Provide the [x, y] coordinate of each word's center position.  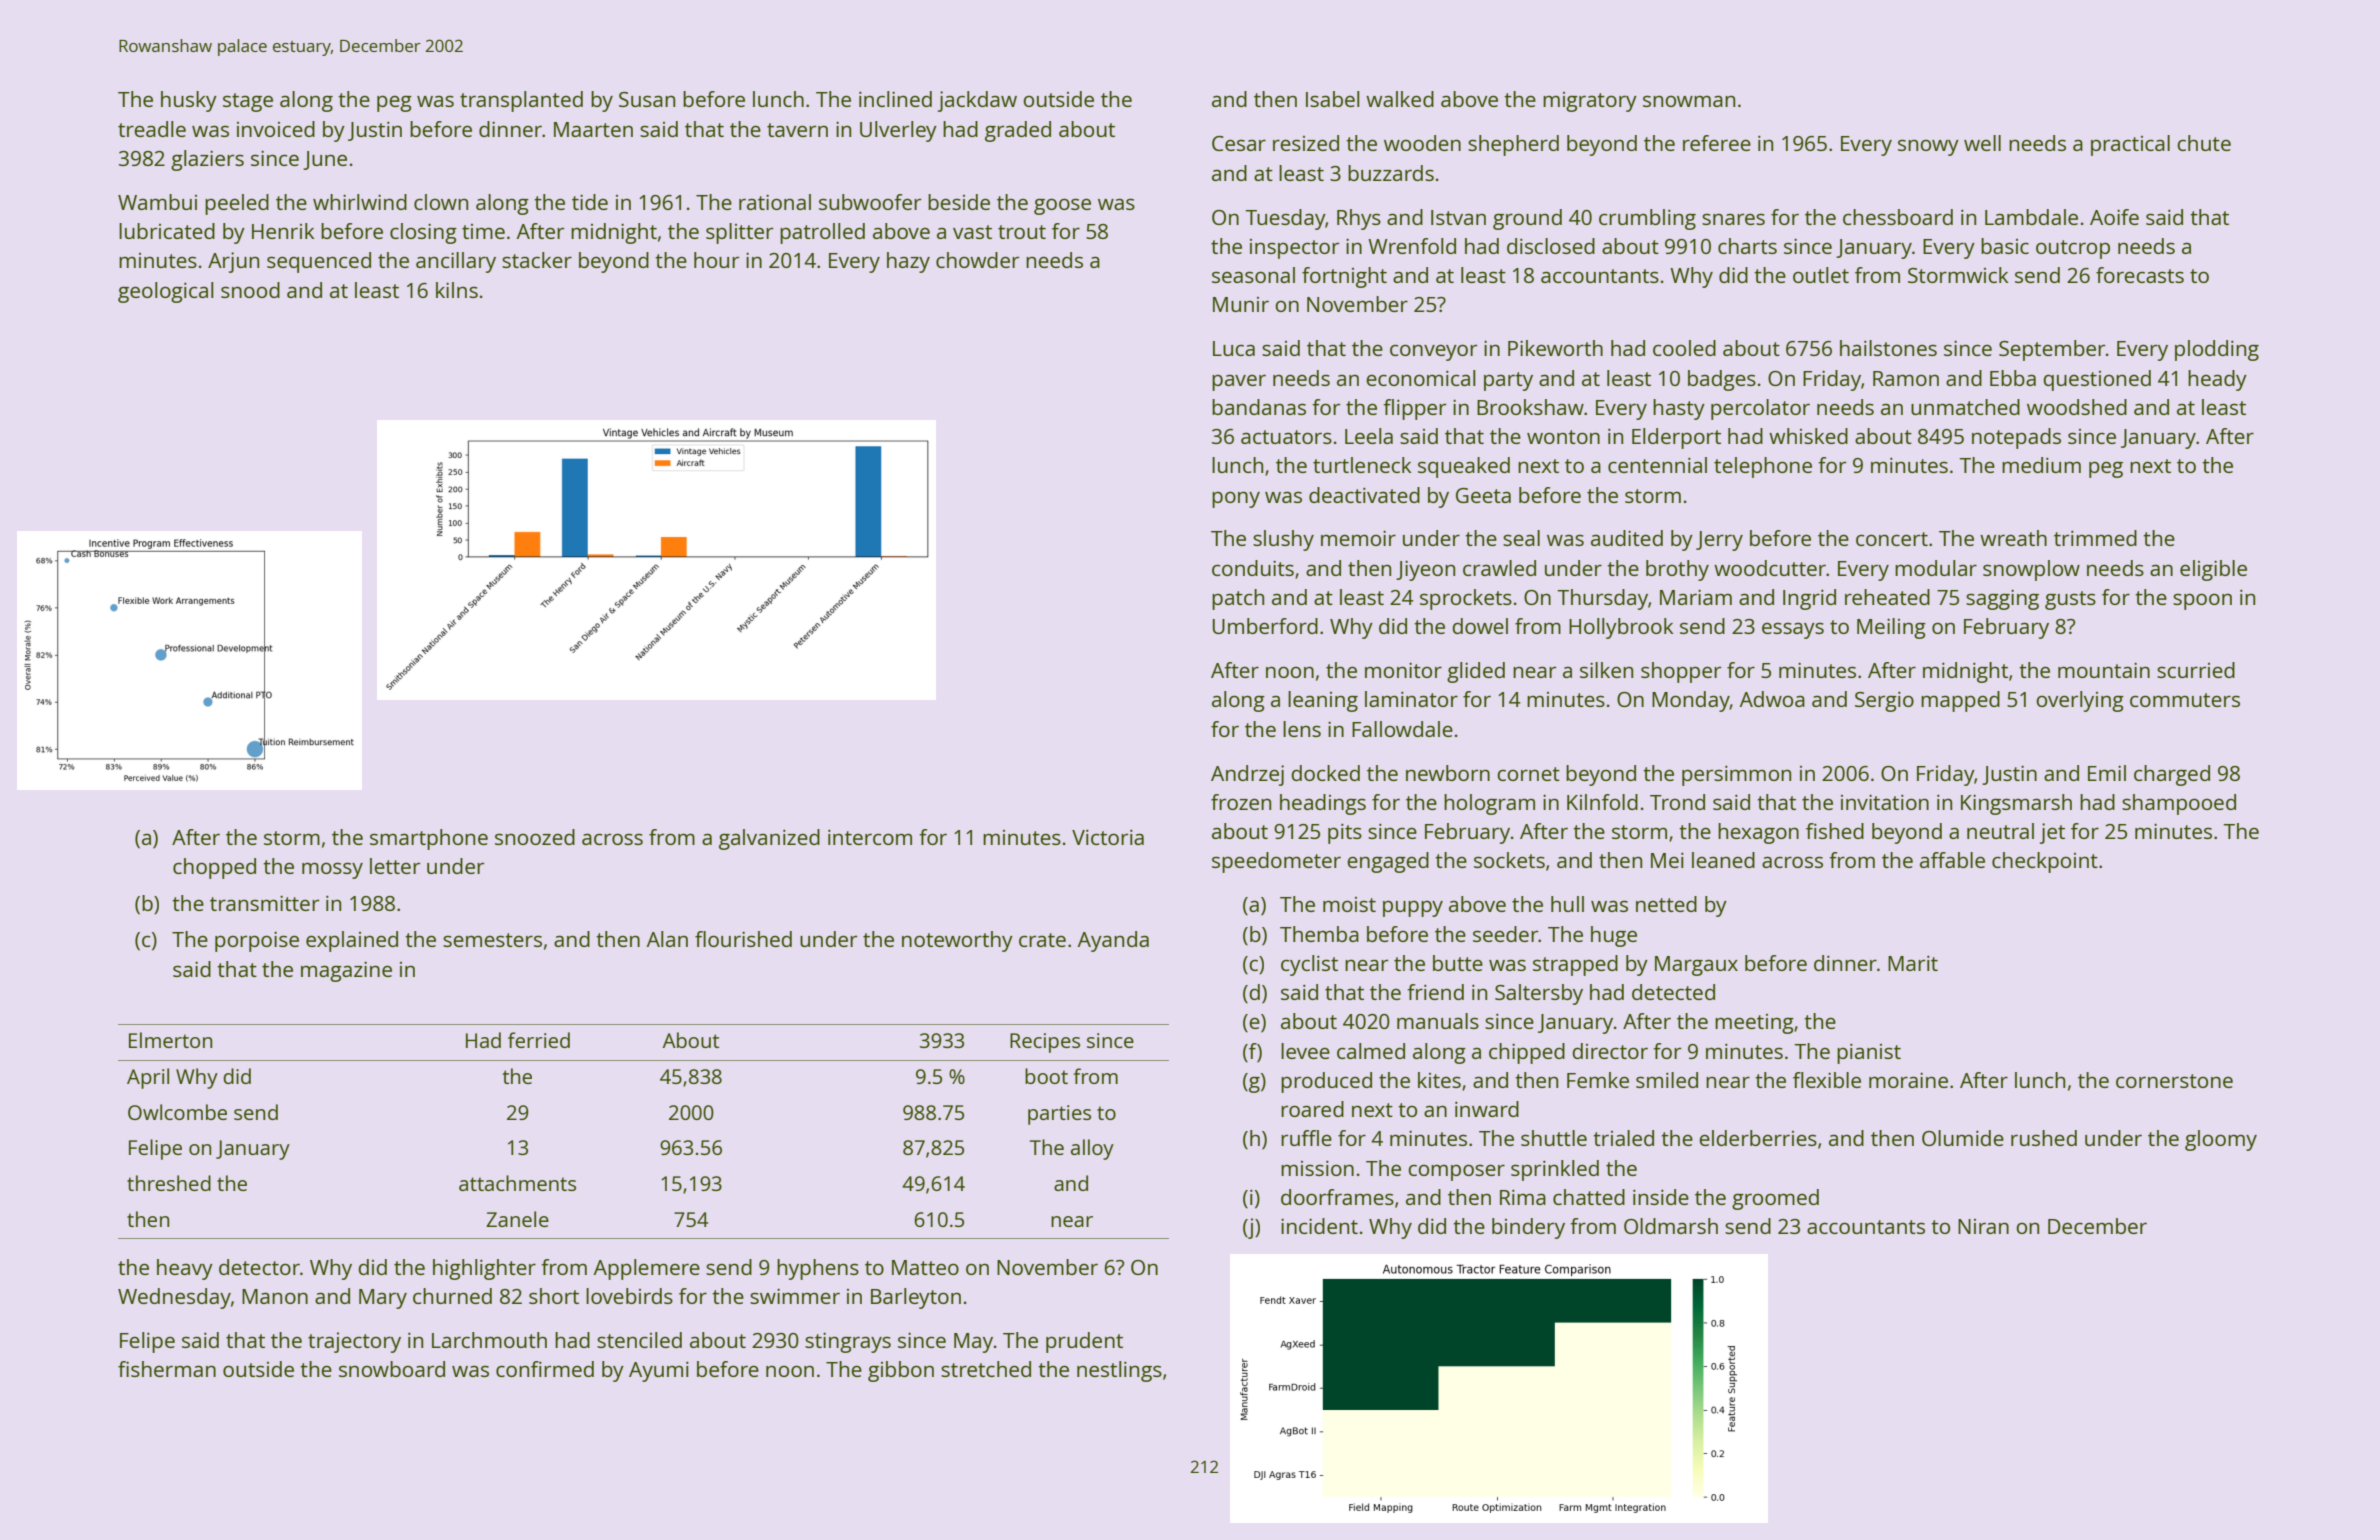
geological [166, 292]
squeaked [1464, 467]
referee [1717, 143]
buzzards [1391, 173]
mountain [2104, 670]
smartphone [429, 839]
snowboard [392, 1369]
